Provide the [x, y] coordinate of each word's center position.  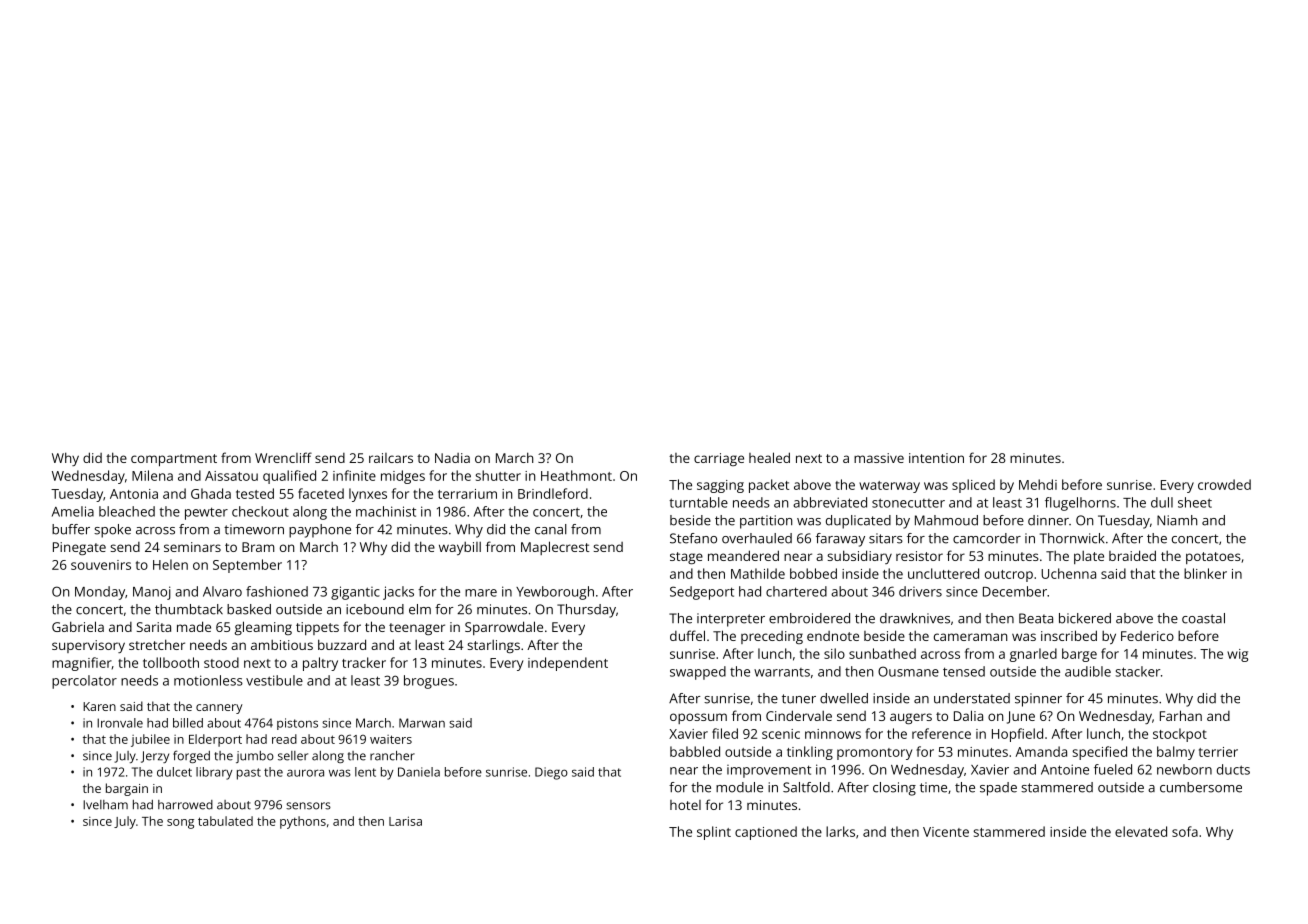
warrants [782, 672]
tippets [317, 628]
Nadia [452, 458]
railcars [391, 458]
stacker [1138, 671]
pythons [303, 822]
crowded [1224, 484]
